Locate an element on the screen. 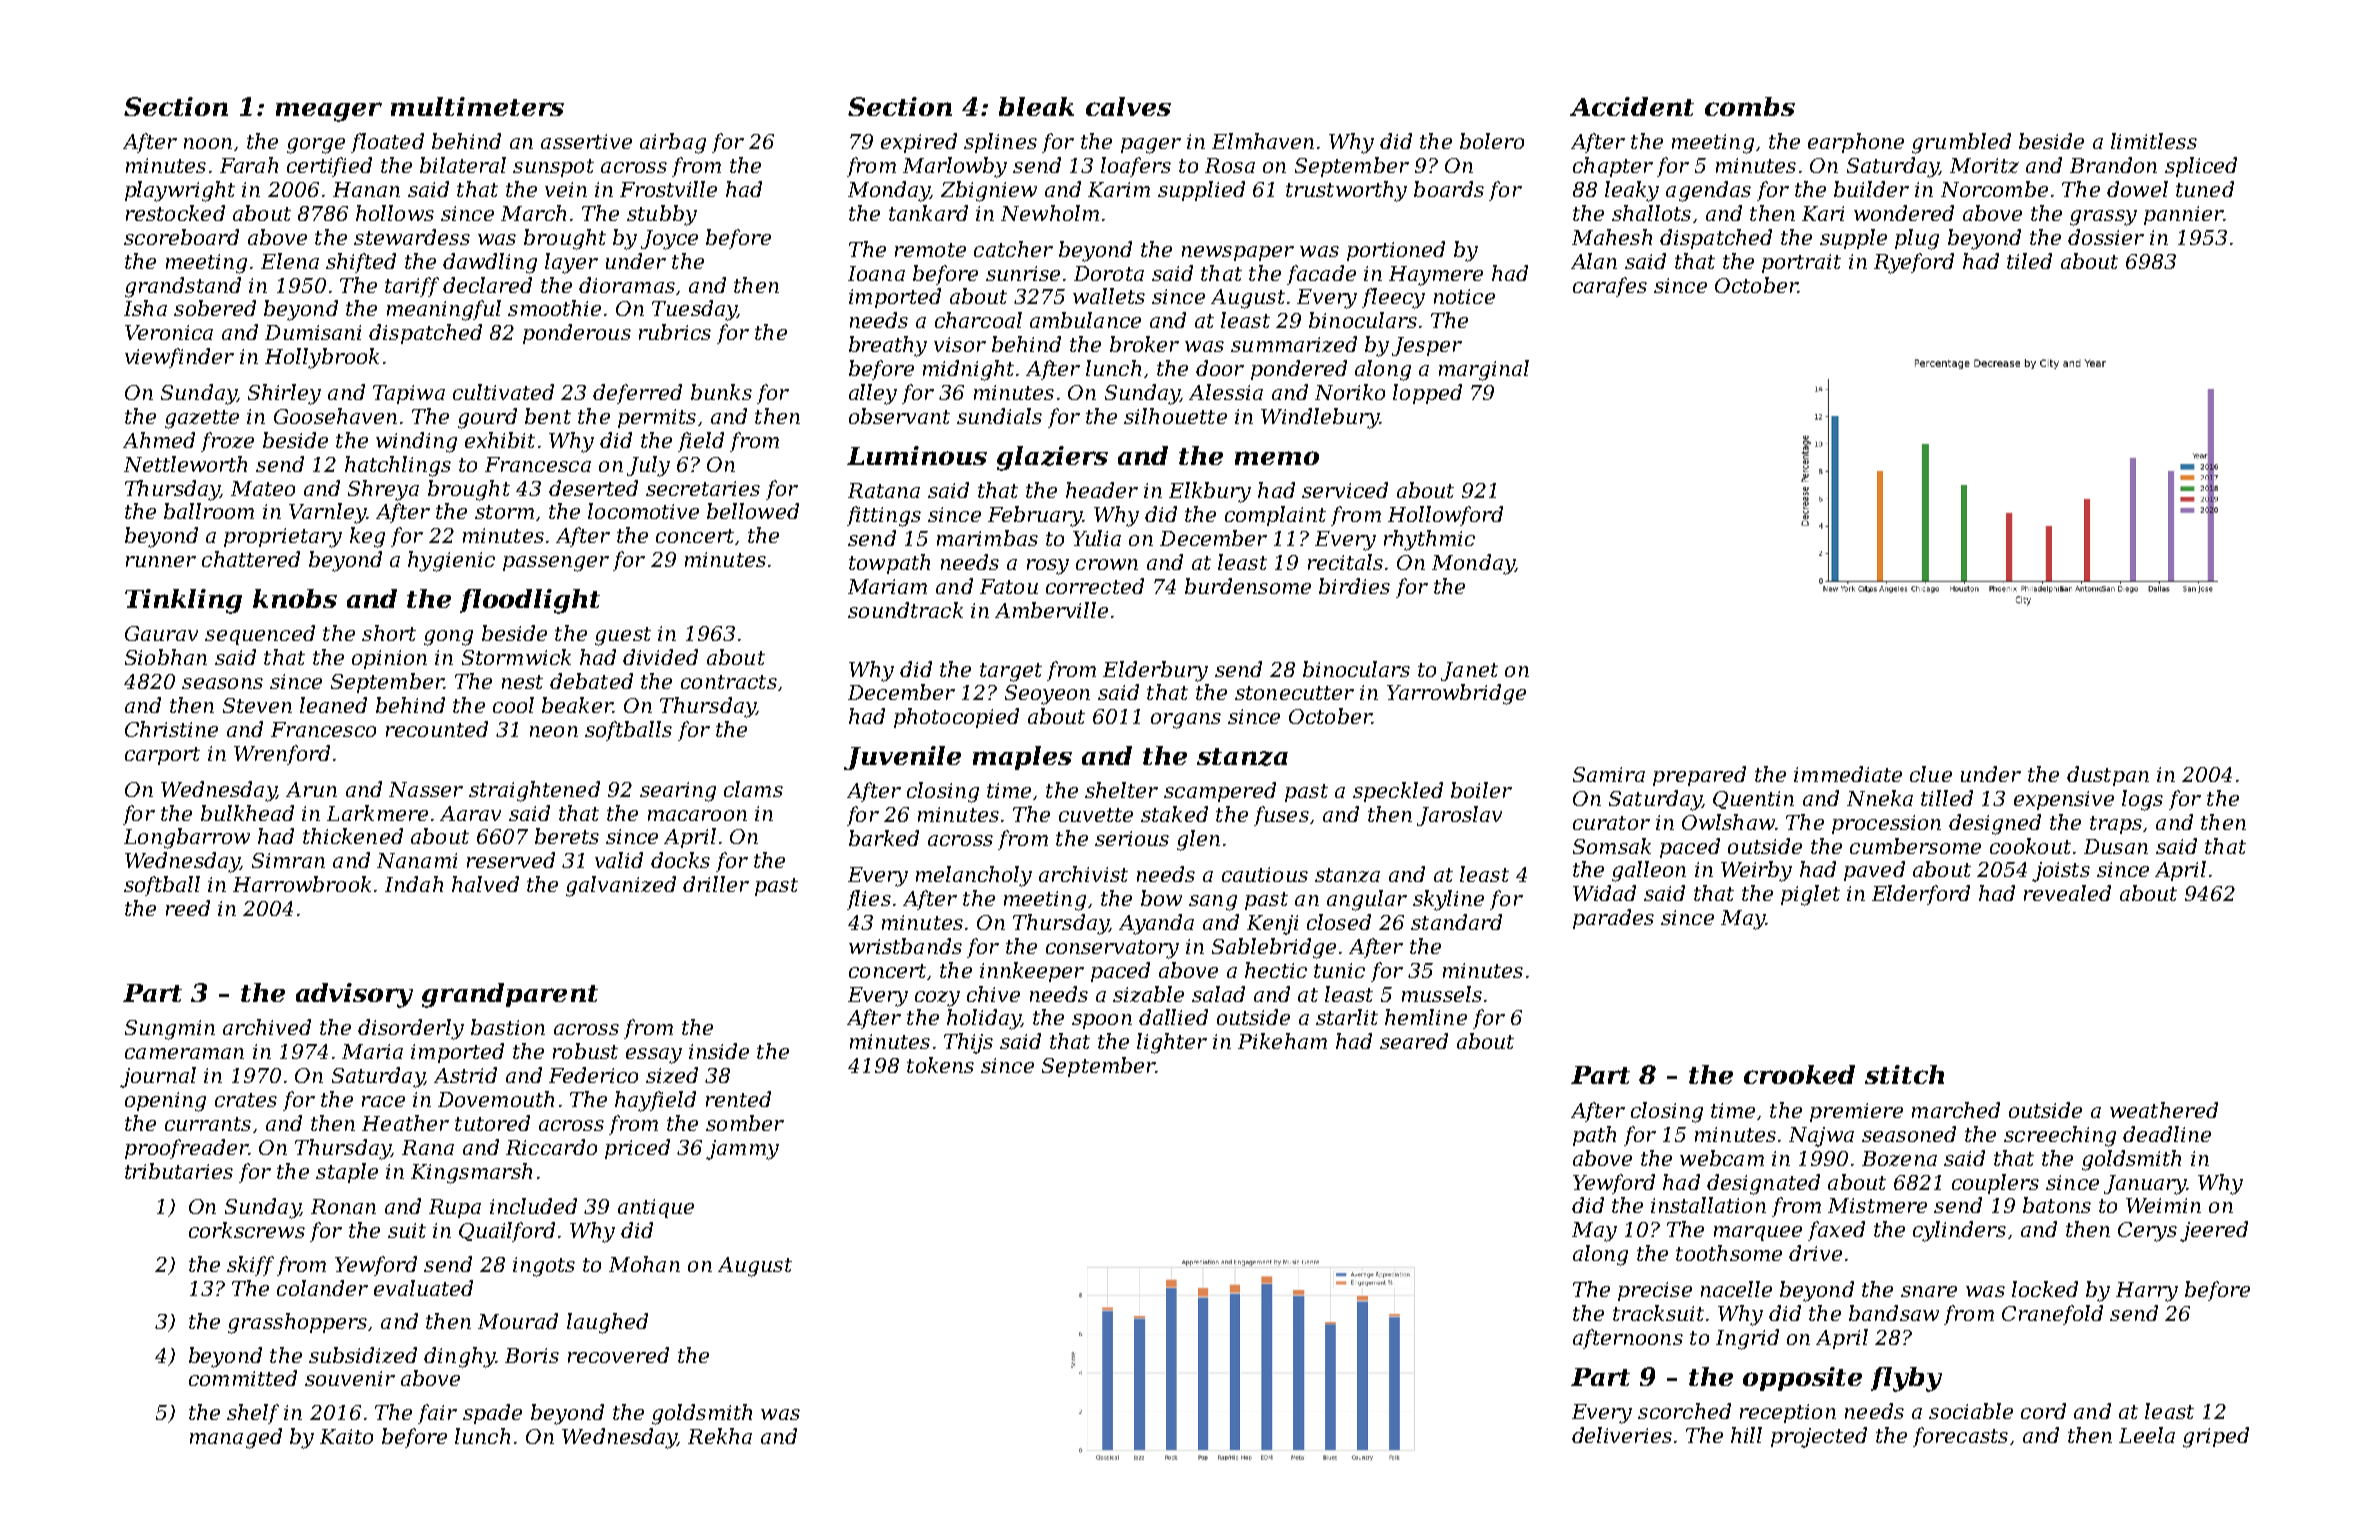 The width and height of the screenshot is (2380, 1540). tunic is located at coordinates (1339, 970).
